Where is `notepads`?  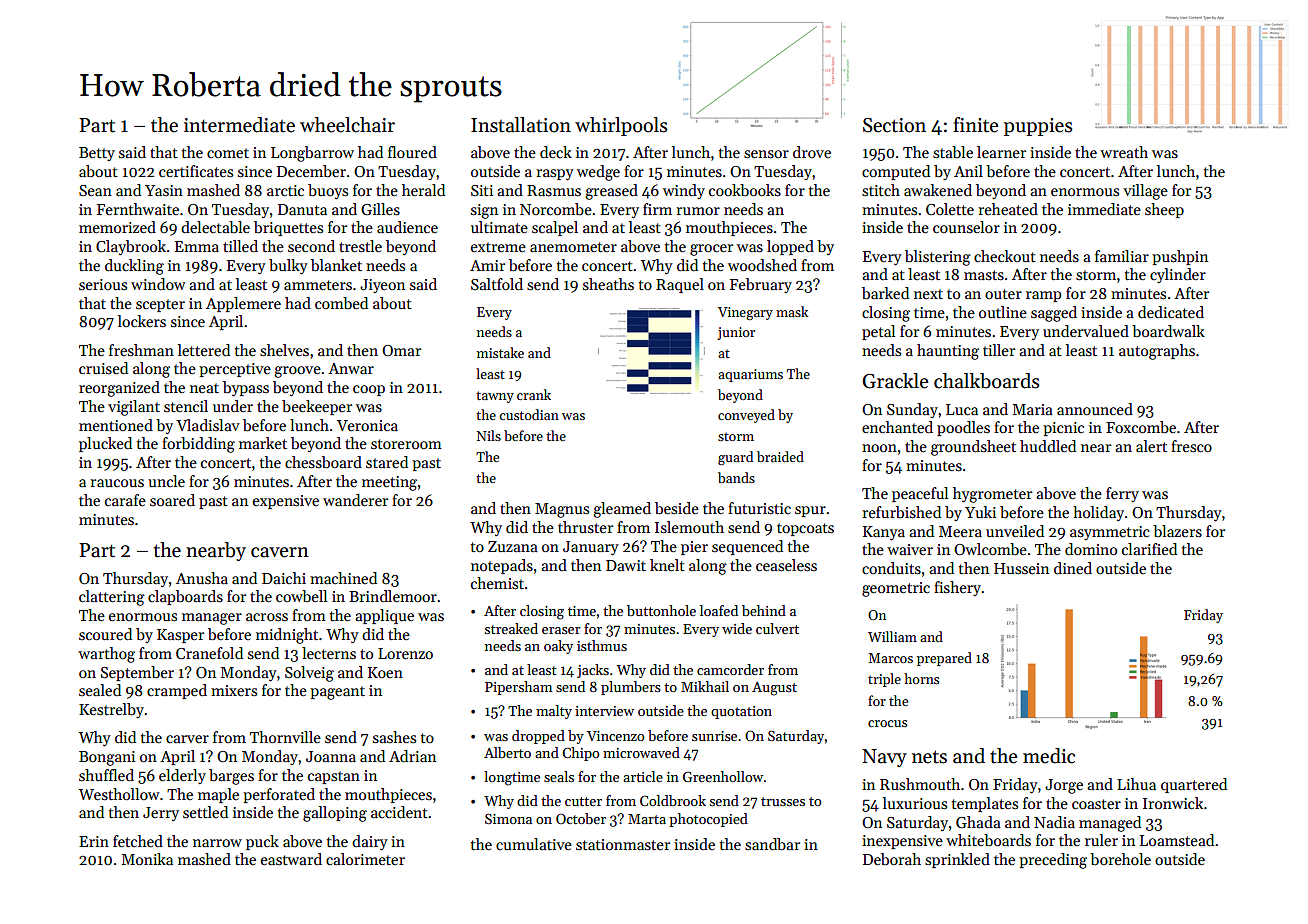
notepads is located at coordinates (502, 566).
